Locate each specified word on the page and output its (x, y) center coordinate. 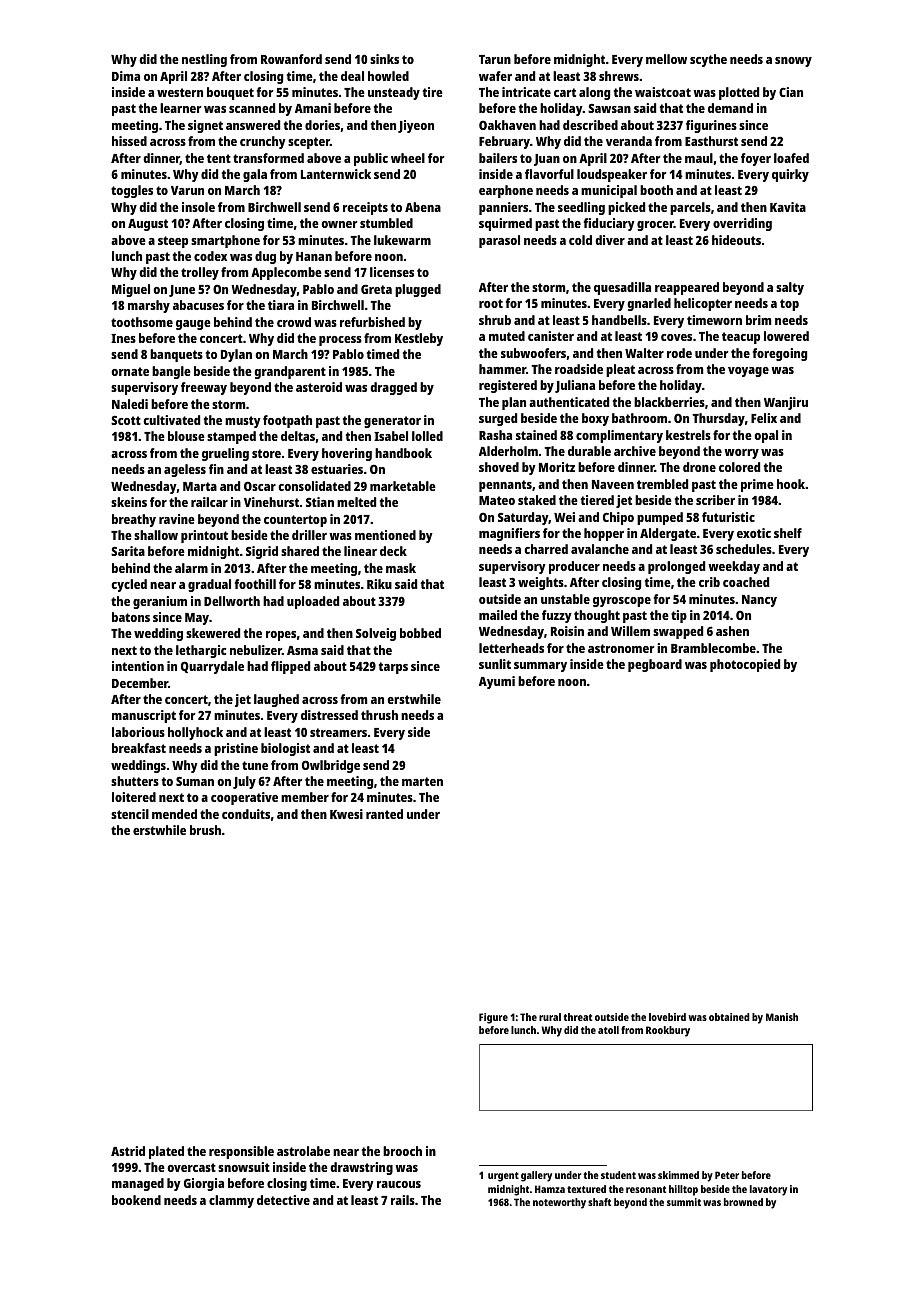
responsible (241, 1152)
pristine (236, 749)
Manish (782, 1017)
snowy (793, 62)
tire (433, 92)
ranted (384, 814)
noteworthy (559, 1203)
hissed (129, 141)
